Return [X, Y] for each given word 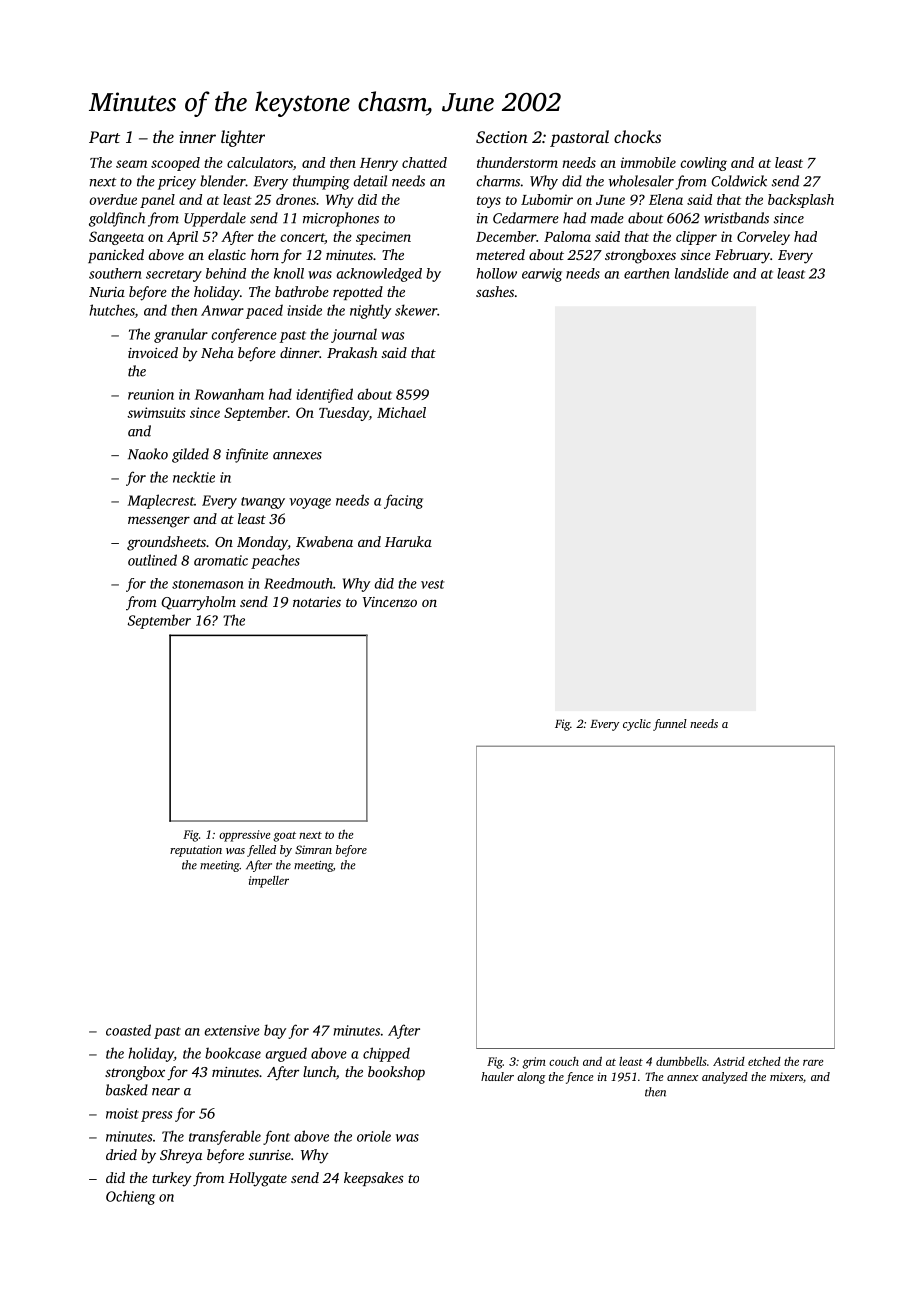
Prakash [352, 352]
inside [304, 310]
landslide [702, 273]
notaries [317, 602]
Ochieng [130, 1197]
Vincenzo [390, 602]
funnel [670, 725]
